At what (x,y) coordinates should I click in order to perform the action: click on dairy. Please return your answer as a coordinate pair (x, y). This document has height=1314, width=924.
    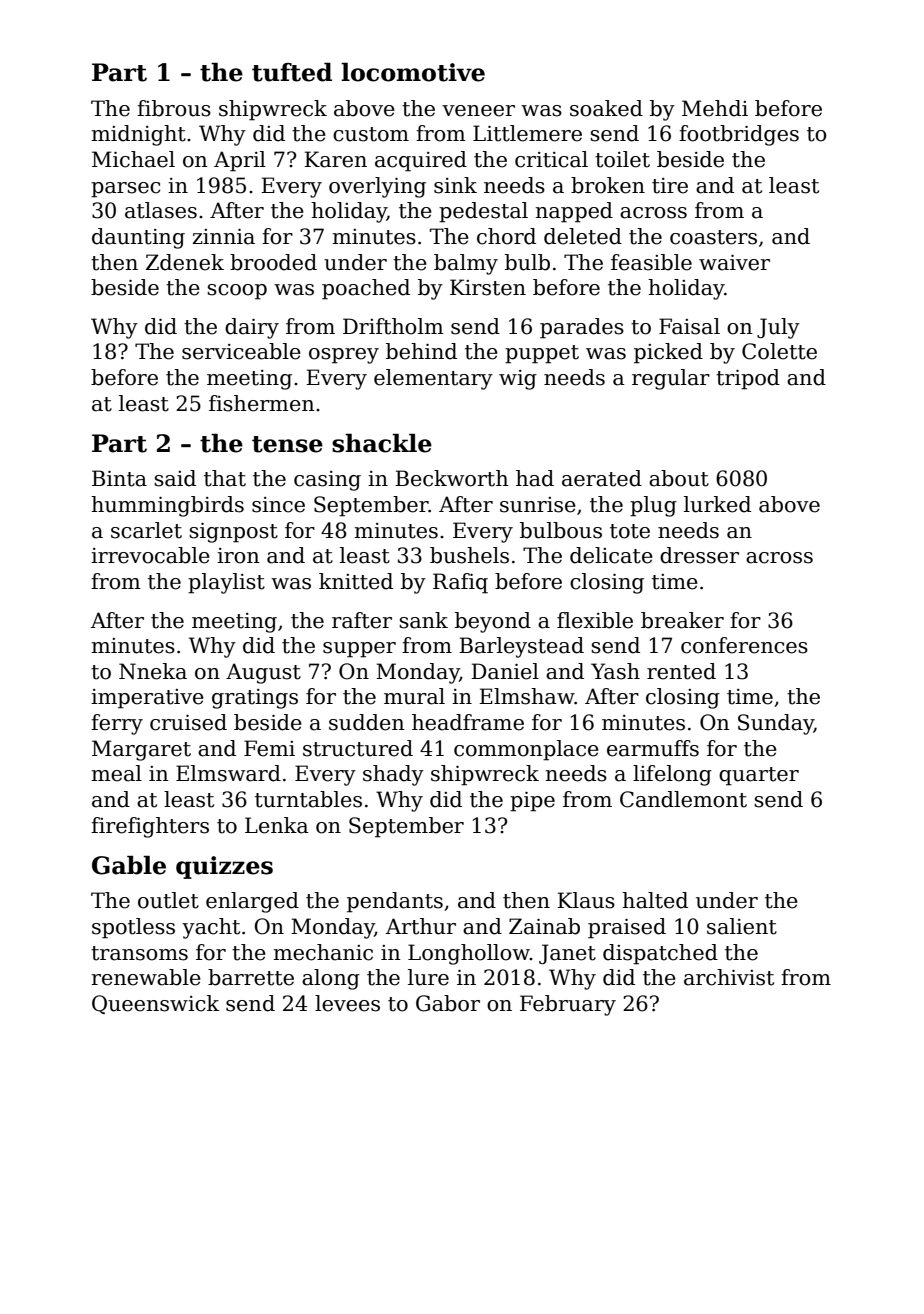
    Looking at the image, I should click on (252, 328).
